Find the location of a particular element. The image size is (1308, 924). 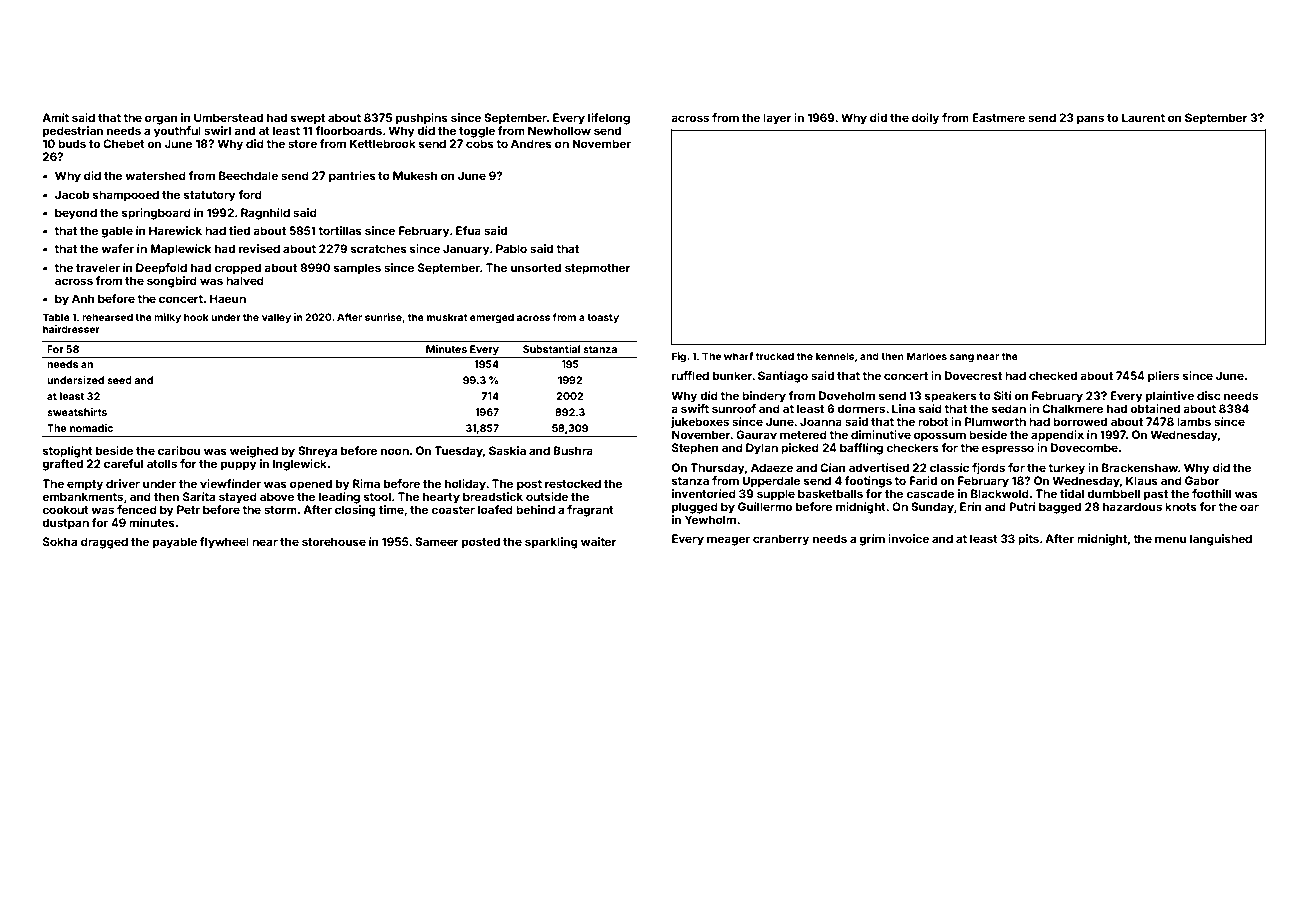

dragged is located at coordinates (104, 543).
